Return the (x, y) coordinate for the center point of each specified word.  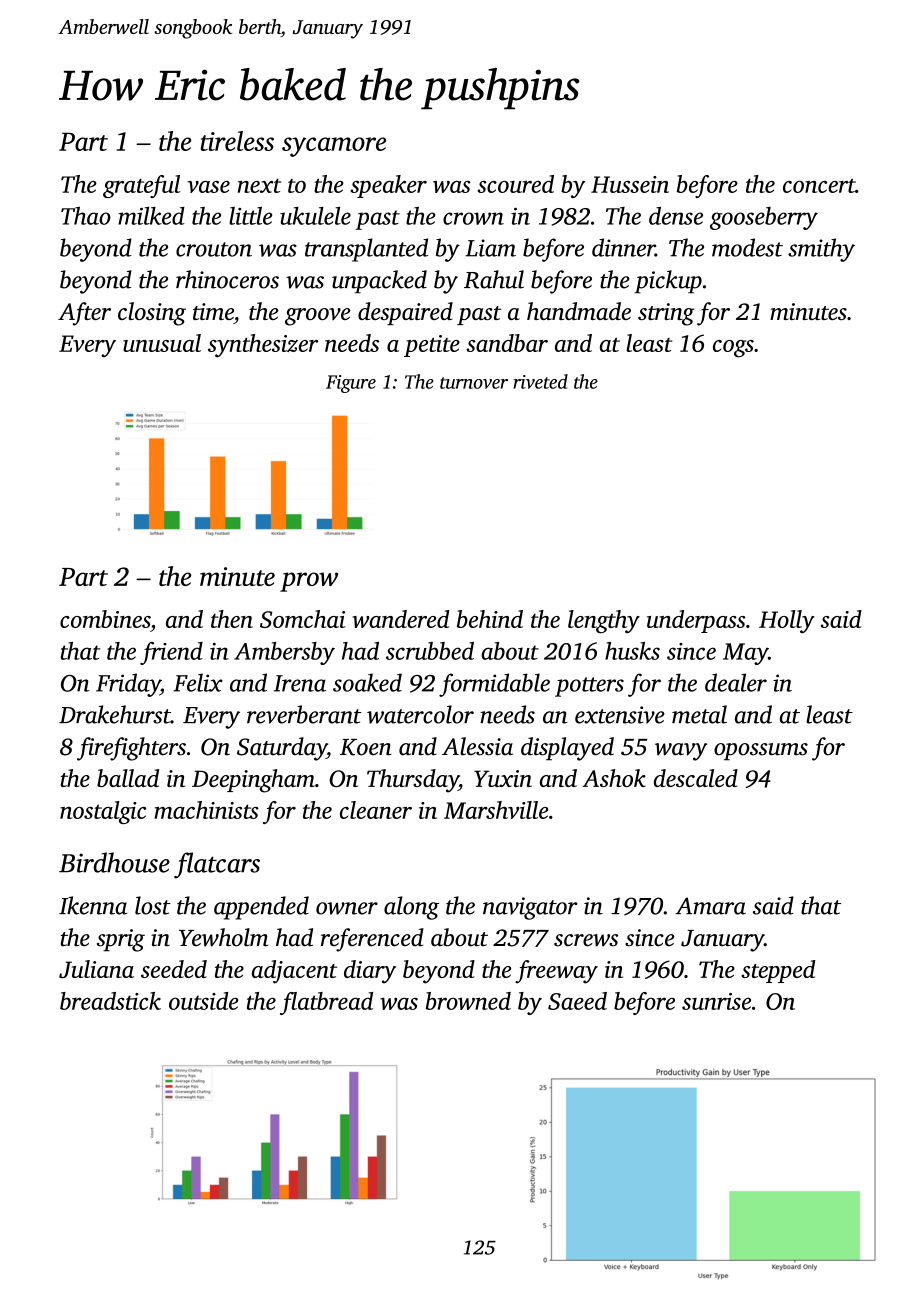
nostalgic (103, 812)
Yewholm (223, 937)
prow (309, 582)
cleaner (376, 810)
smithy (821, 250)
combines (105, 619)
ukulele (315, 215)
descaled (696, 778)
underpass (696, 621)
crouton (214, 249)
